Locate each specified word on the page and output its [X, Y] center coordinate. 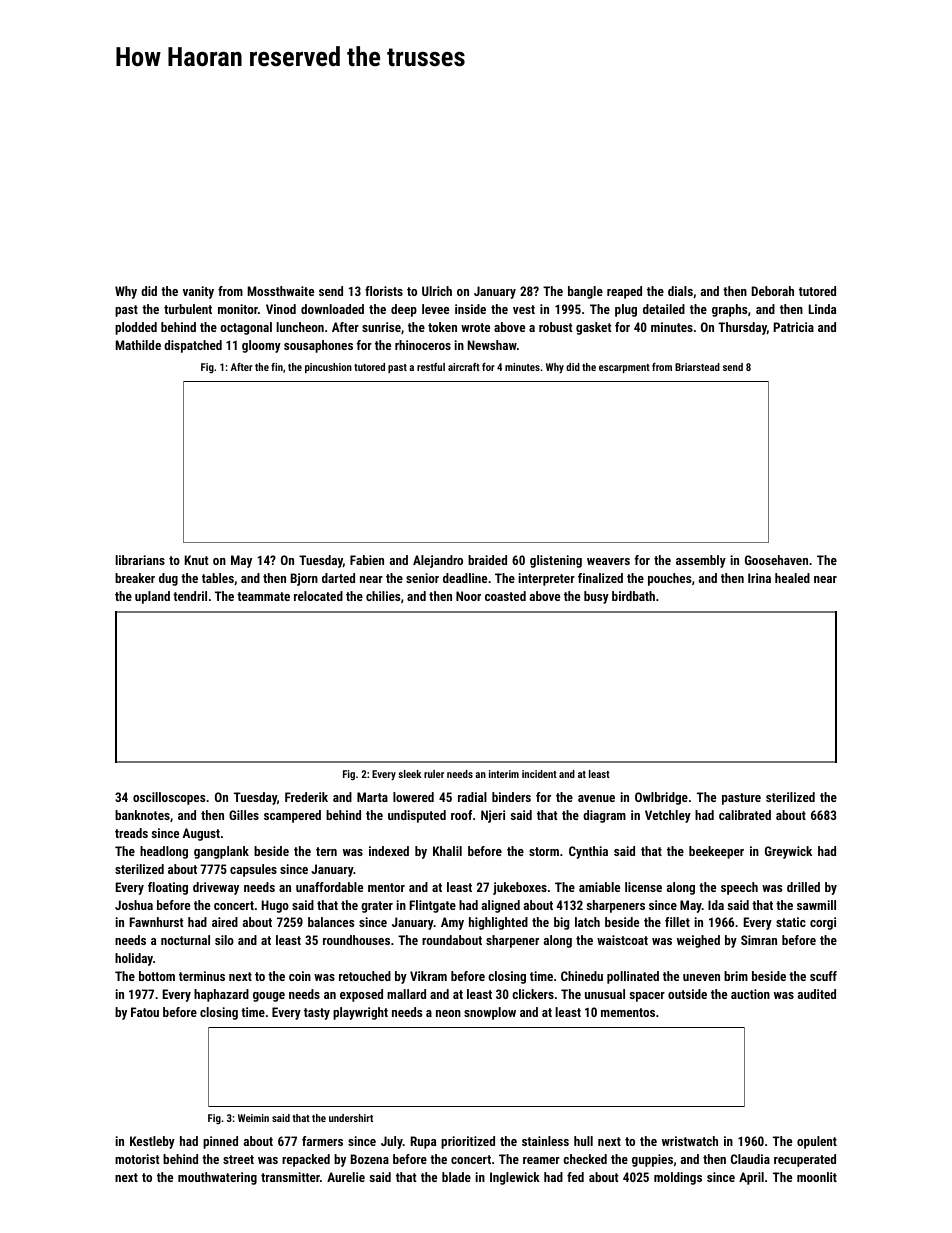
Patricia [794, 327]
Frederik [306, 797]
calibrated [745, 815]
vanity [198, 292]
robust [555, 327]
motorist [137, 1159]
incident [539, 774]
